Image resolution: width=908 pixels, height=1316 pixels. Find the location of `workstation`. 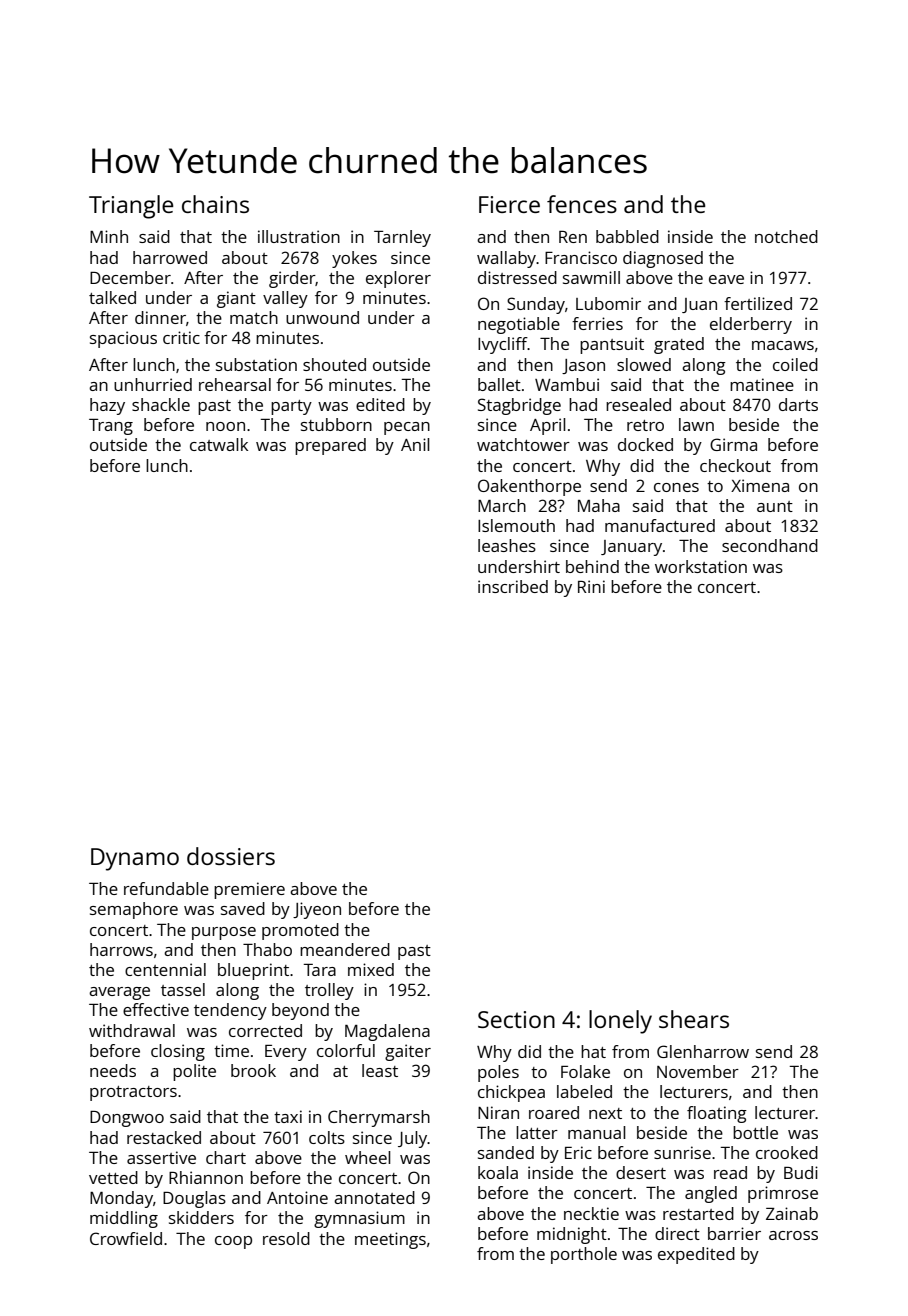

workstation is located at coordinates (701, 566).
